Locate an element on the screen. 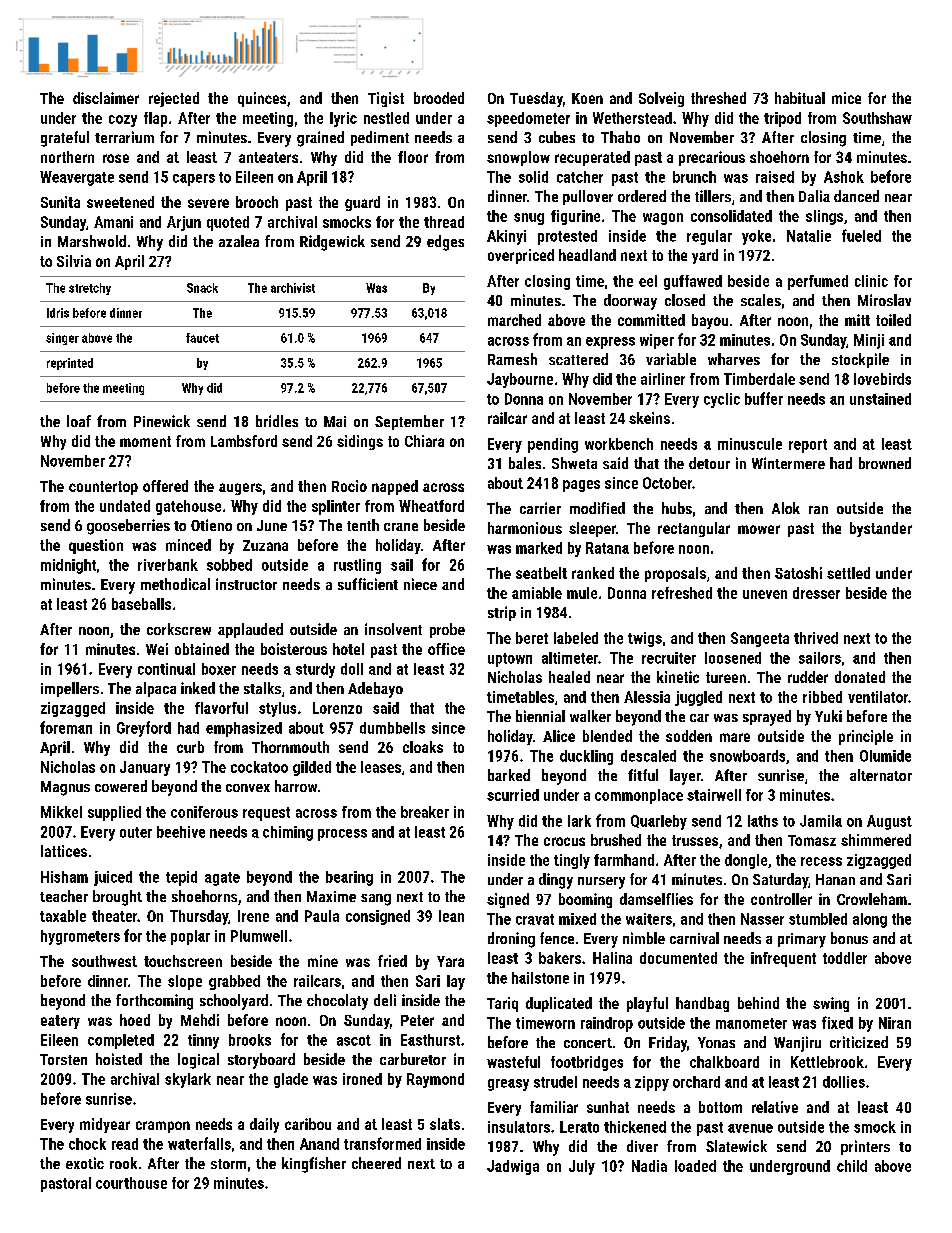  loosened is located at coordinates (733, 658).
